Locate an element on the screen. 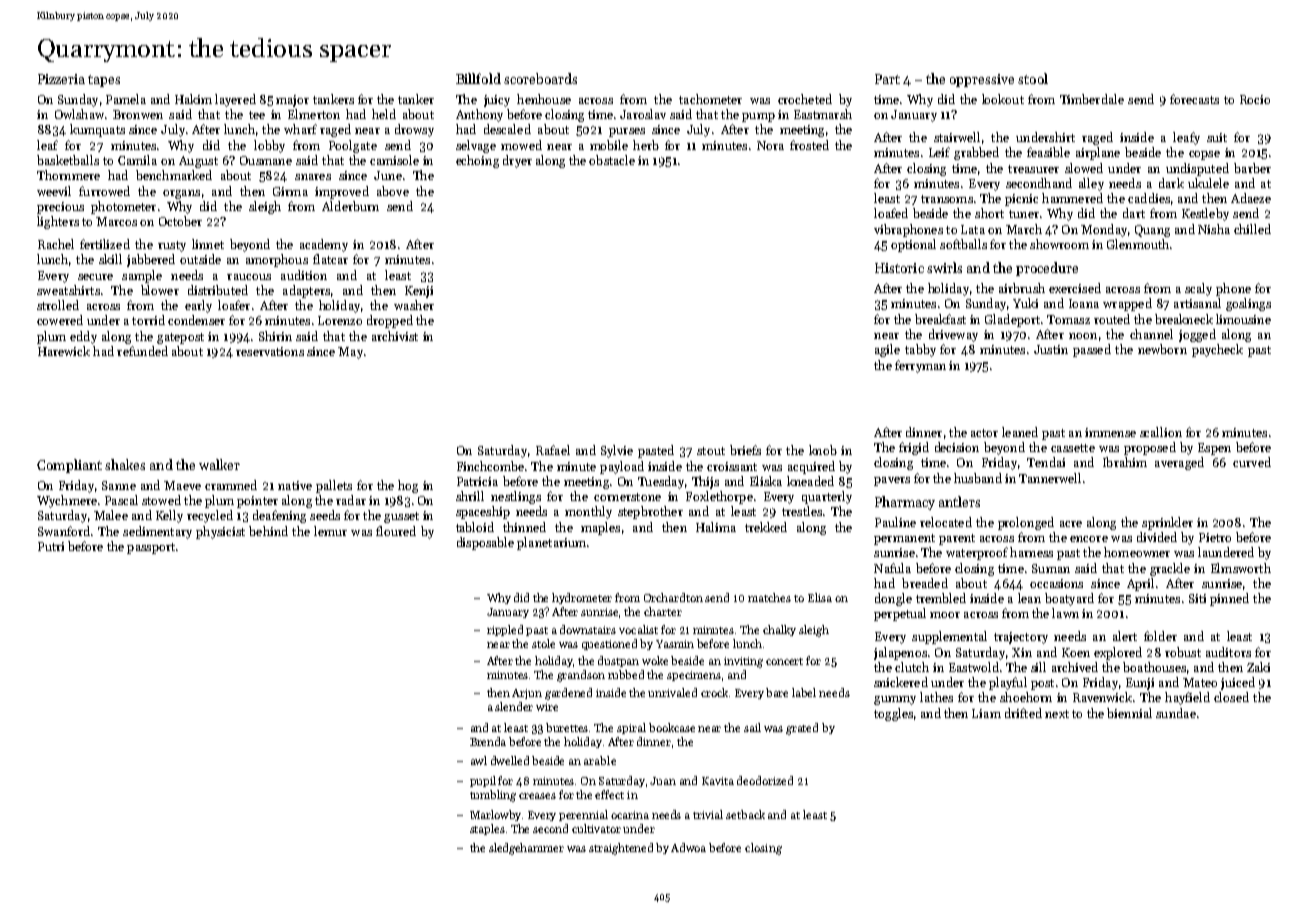 The image size is (1308, 924). Pizzeria is located at coordinates (61, 79).
